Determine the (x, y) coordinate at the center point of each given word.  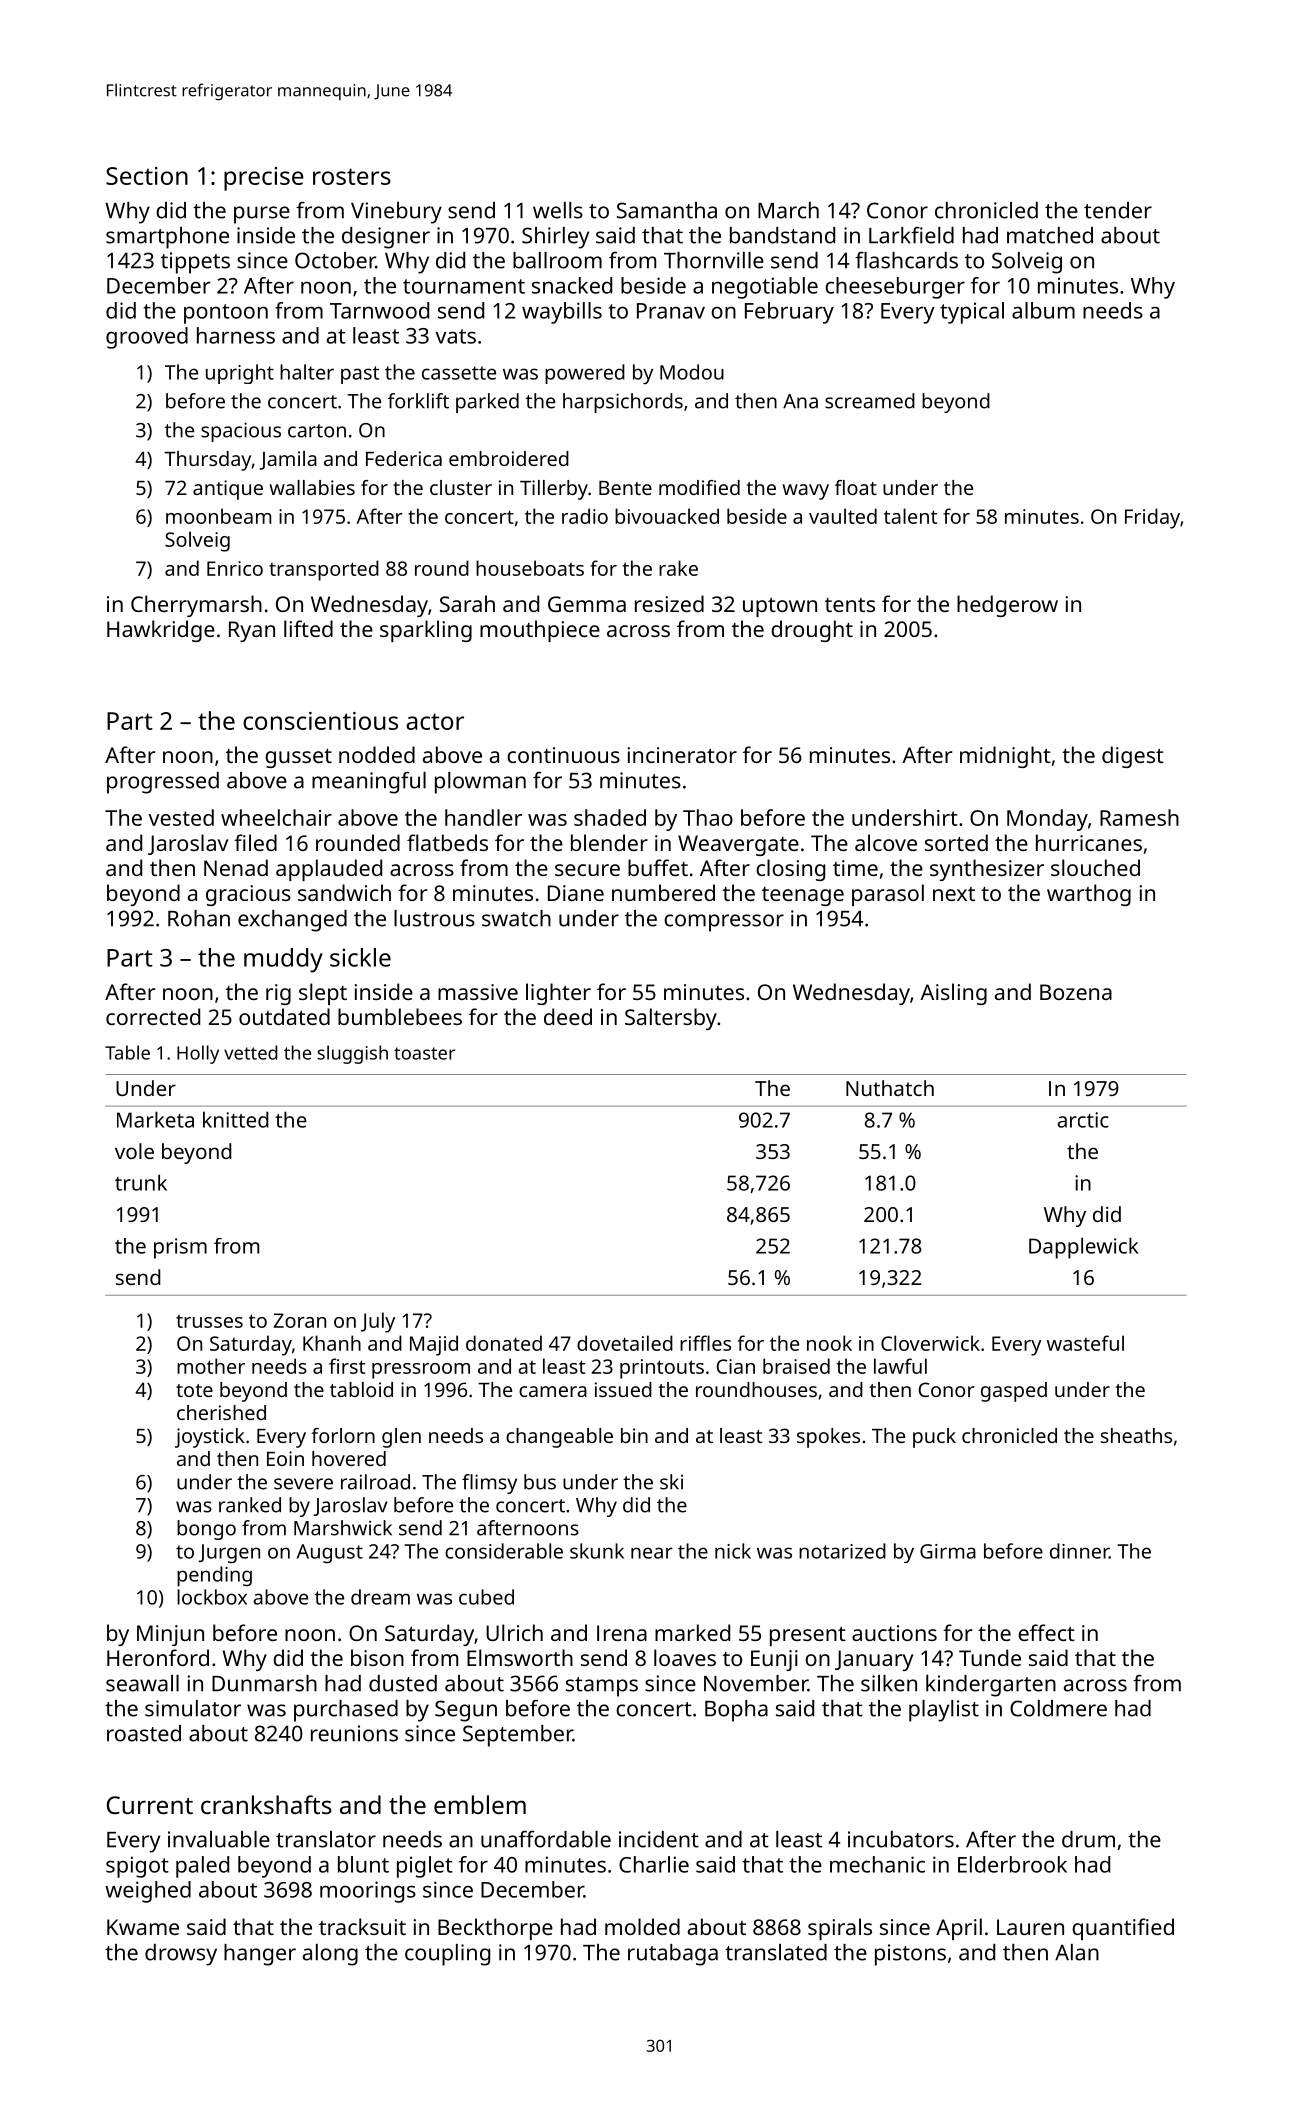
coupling (447, 1955)
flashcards (906, 260)
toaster (424, 1053)
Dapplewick (1083, 1248)
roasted (144, 1733)
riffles (705, 1343)
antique (228, 490)
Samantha (667, 210)
